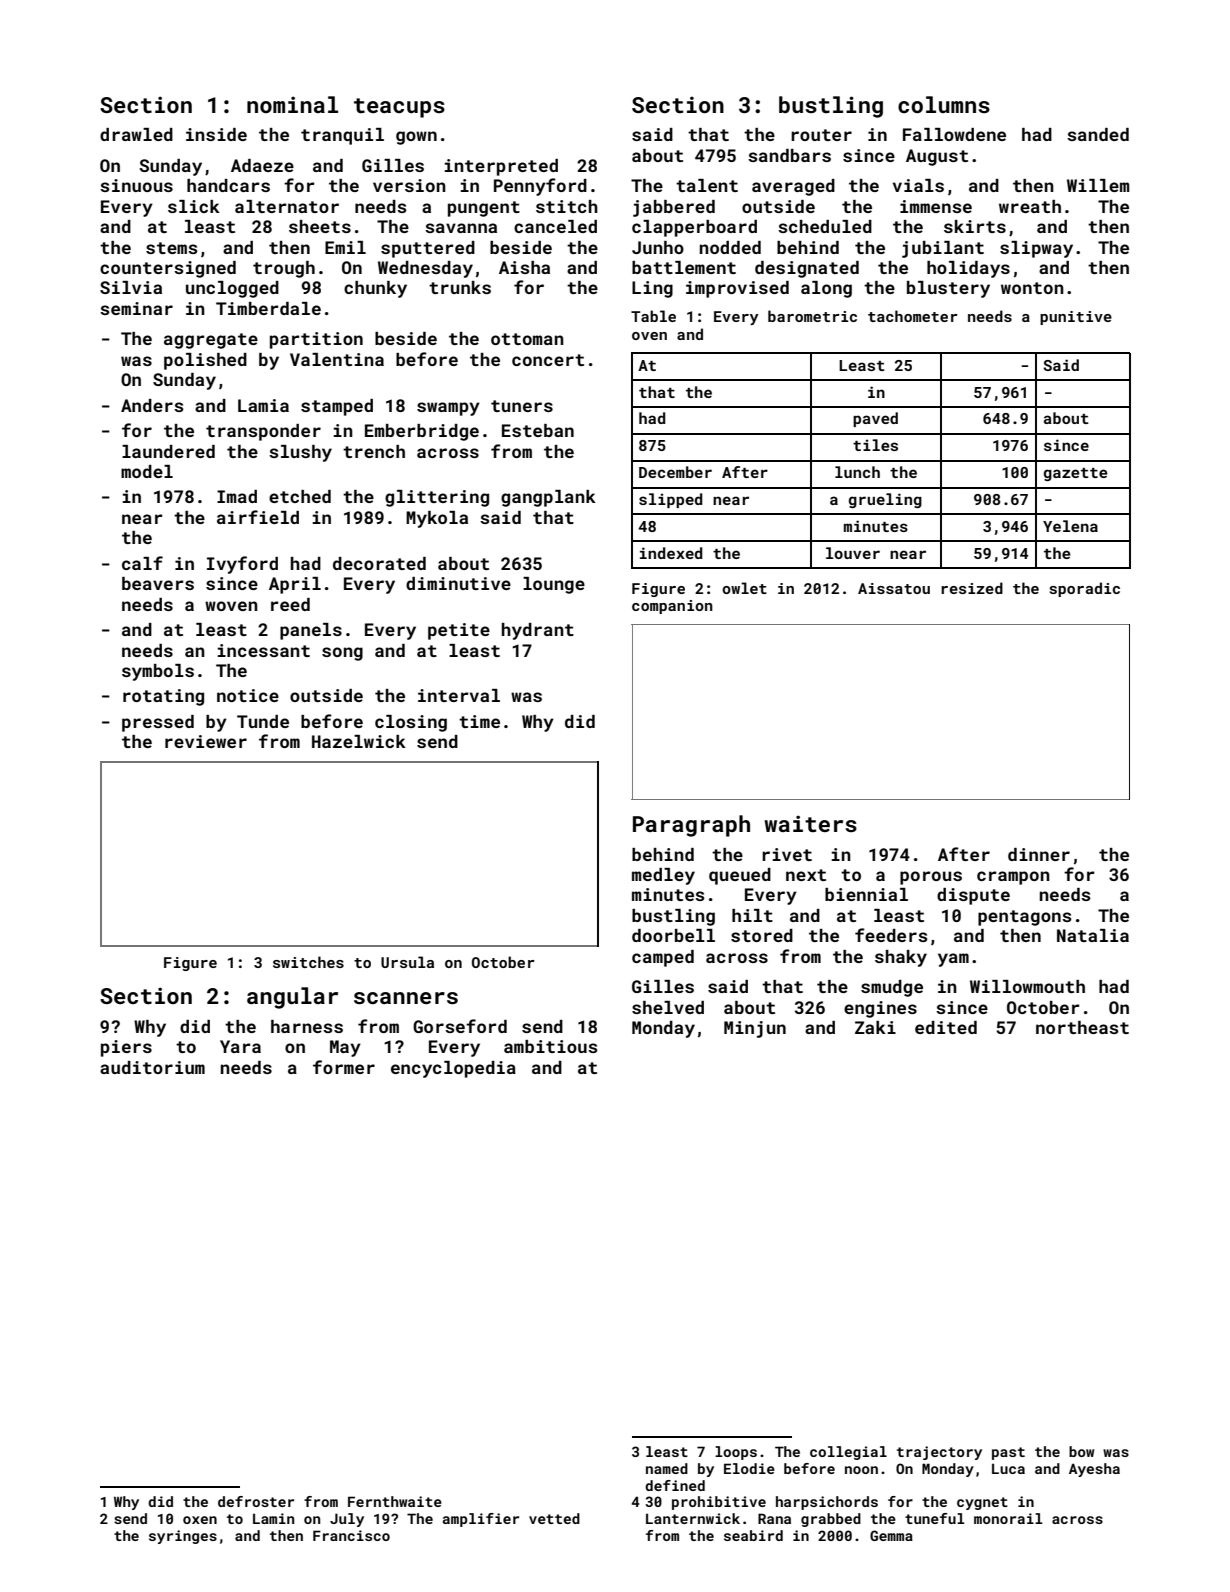 Image resolution: width=1230 pixels, height=1592 pixels. Describe the element at coordinates (866, 894) in the document. I see `biennial` at that location.
